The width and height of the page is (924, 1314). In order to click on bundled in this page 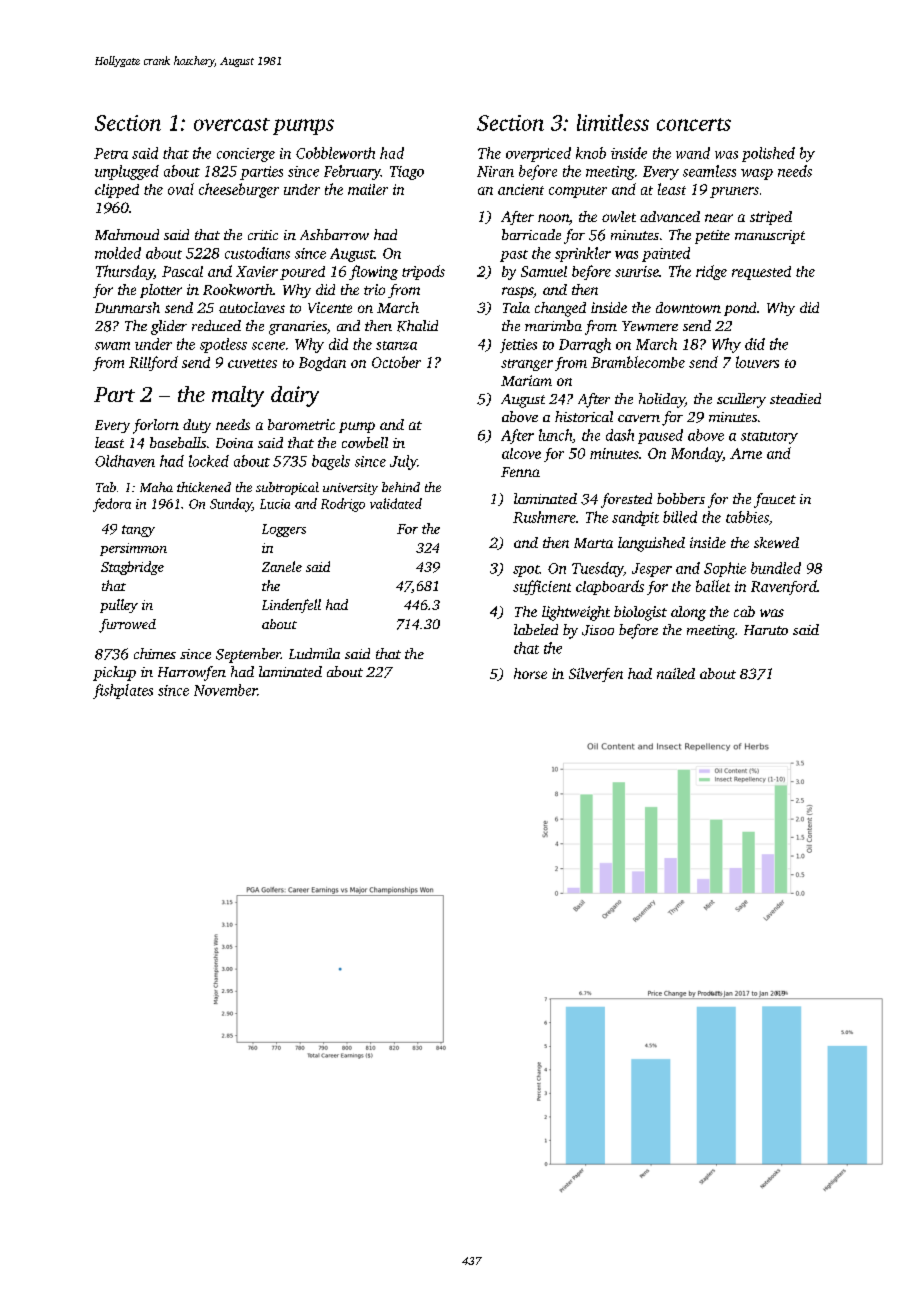, I will do `click(776, 568)`.
